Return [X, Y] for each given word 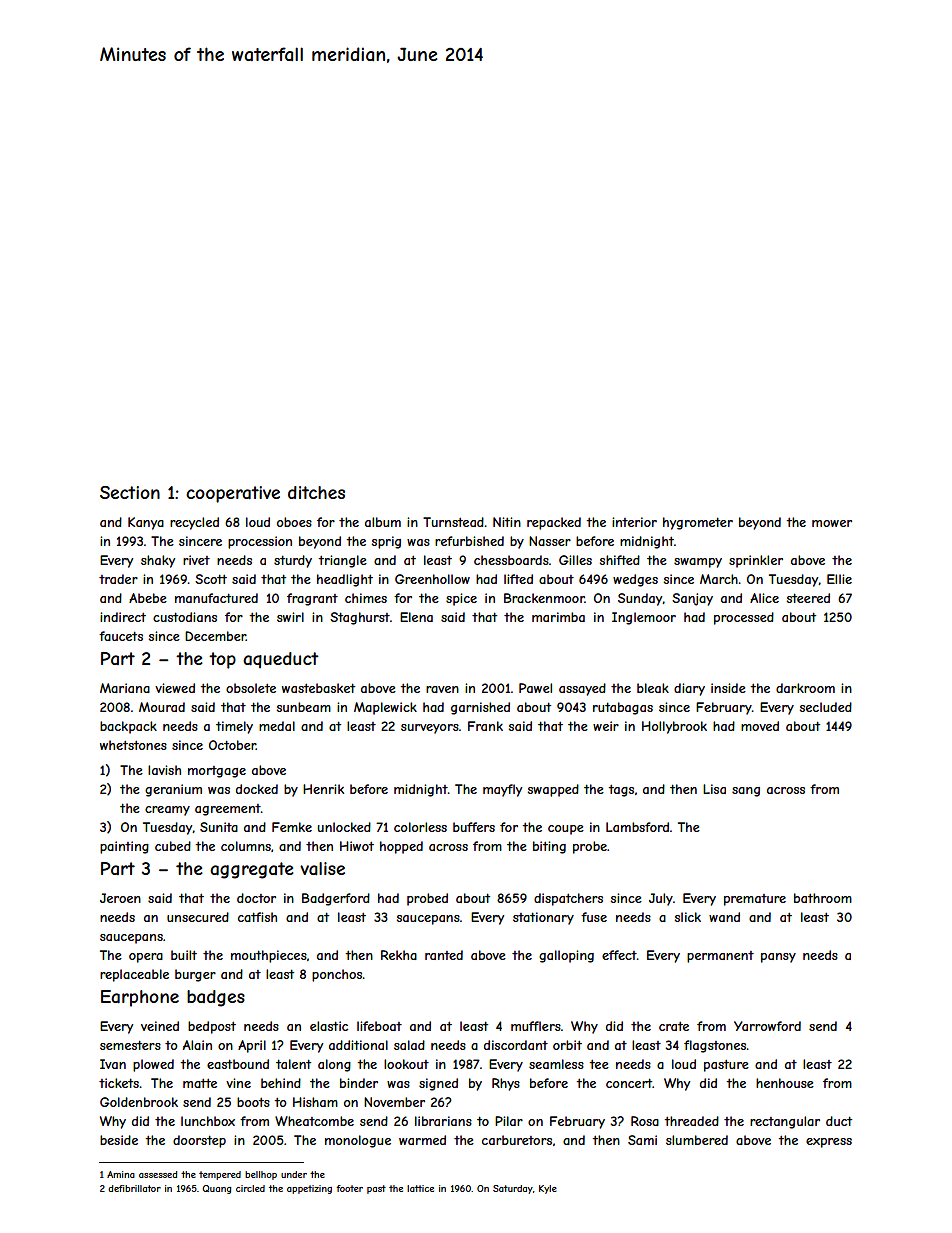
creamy [167, 811]
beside [119, 1140]
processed [744, 618]
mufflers [536, 1026]
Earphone [140, 998]
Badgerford [336, 899]
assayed [582, 689]
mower [832, 523]
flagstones [715, 1046]
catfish [257, 917]
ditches [316, 492]
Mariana [125, 688]
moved [760, 726]
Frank [485, 726]
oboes [294, 522]
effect [619, 955]
